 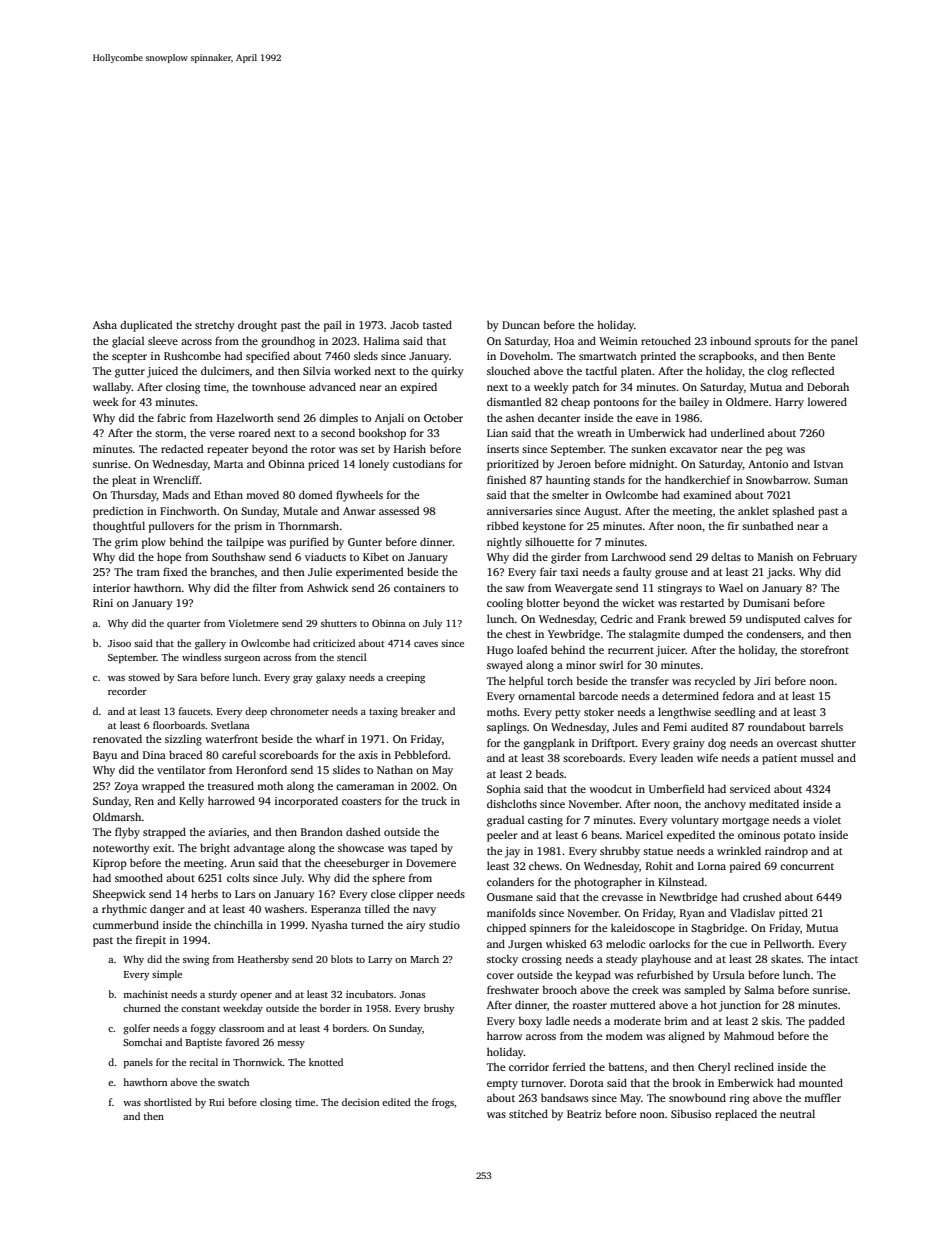 I want to click on sprouts, so click(x=773, y=343).
